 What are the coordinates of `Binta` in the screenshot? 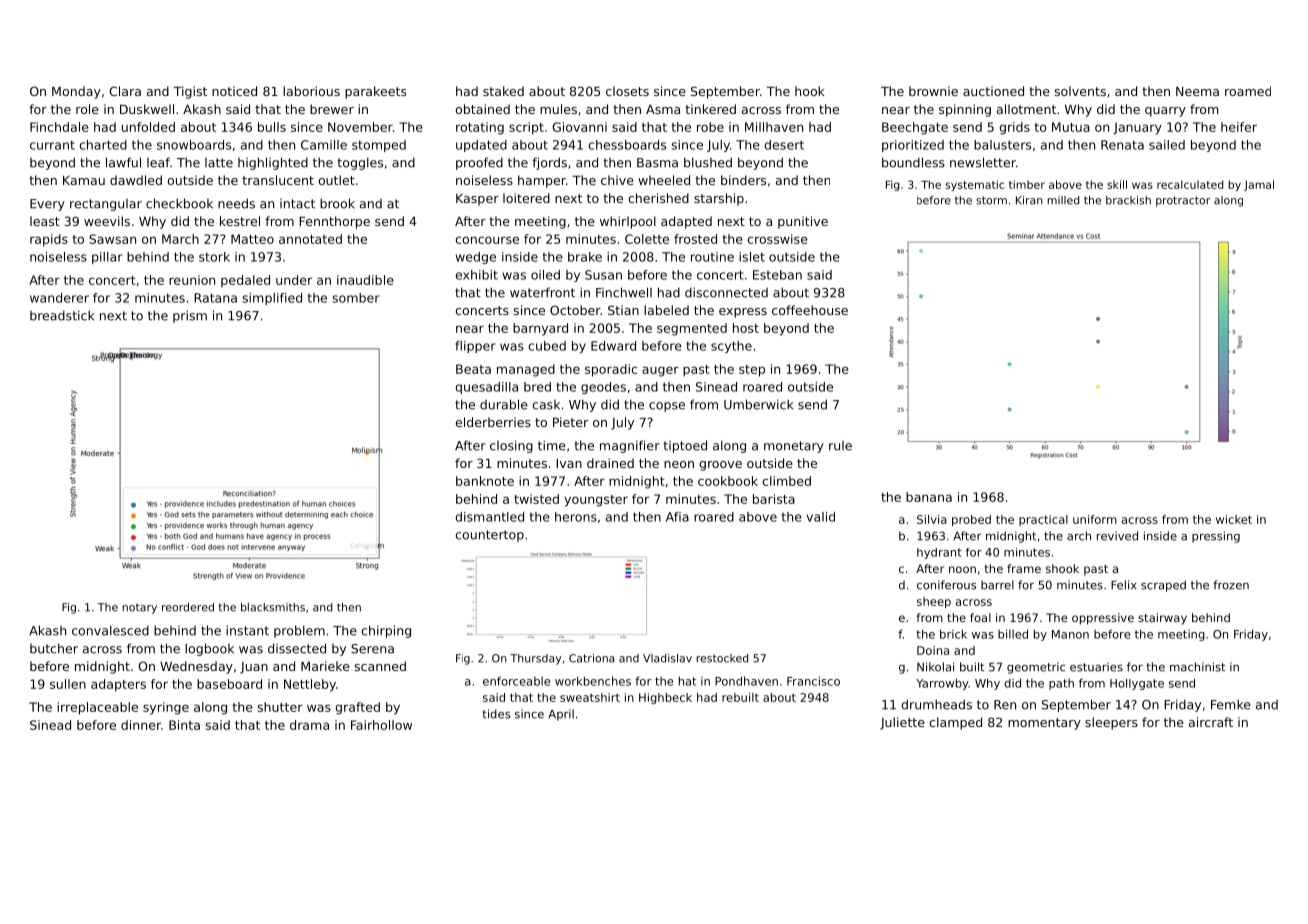 It's located at (184, 725).
